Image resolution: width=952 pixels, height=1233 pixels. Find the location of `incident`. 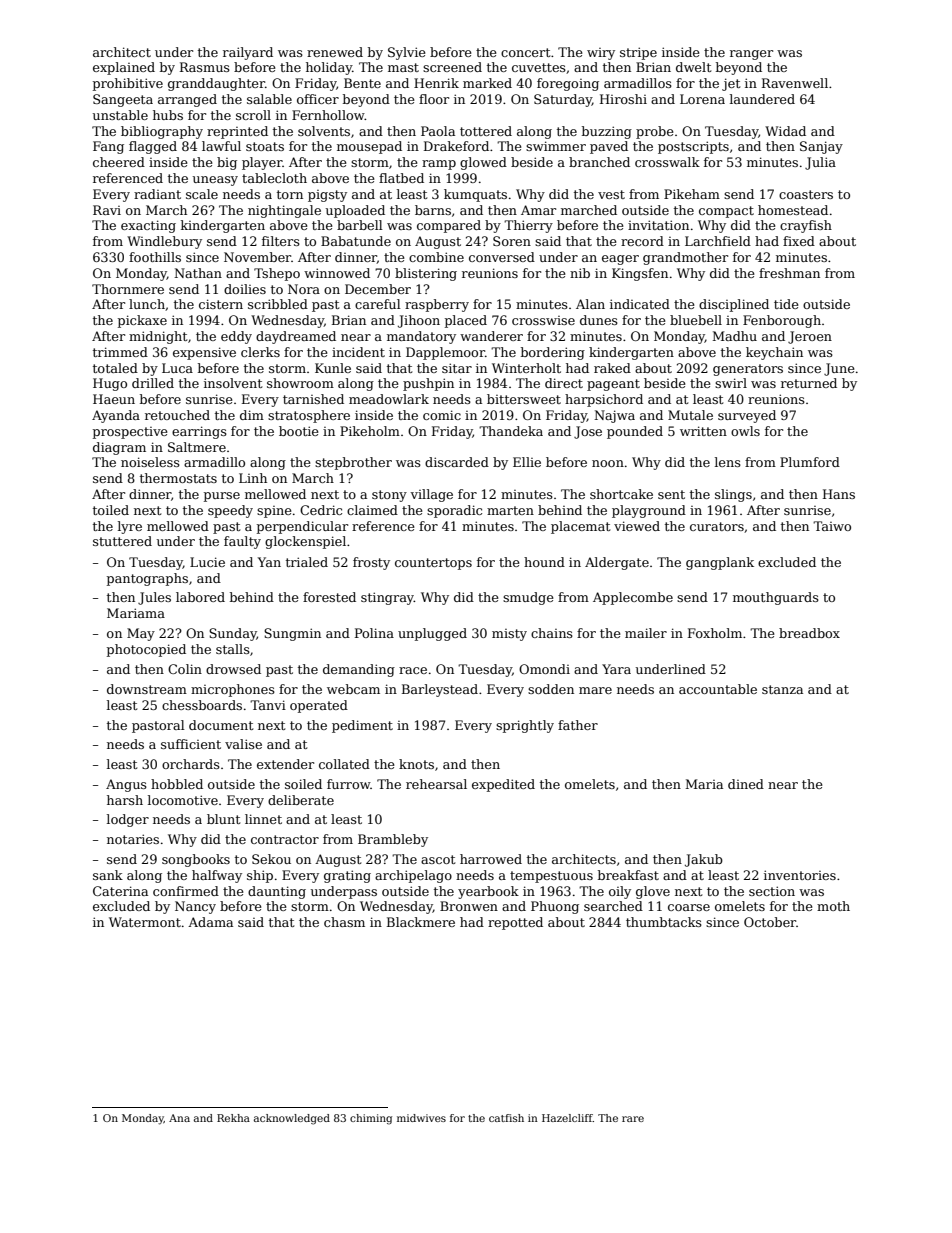

incident is located at coordinates (358, 352).
